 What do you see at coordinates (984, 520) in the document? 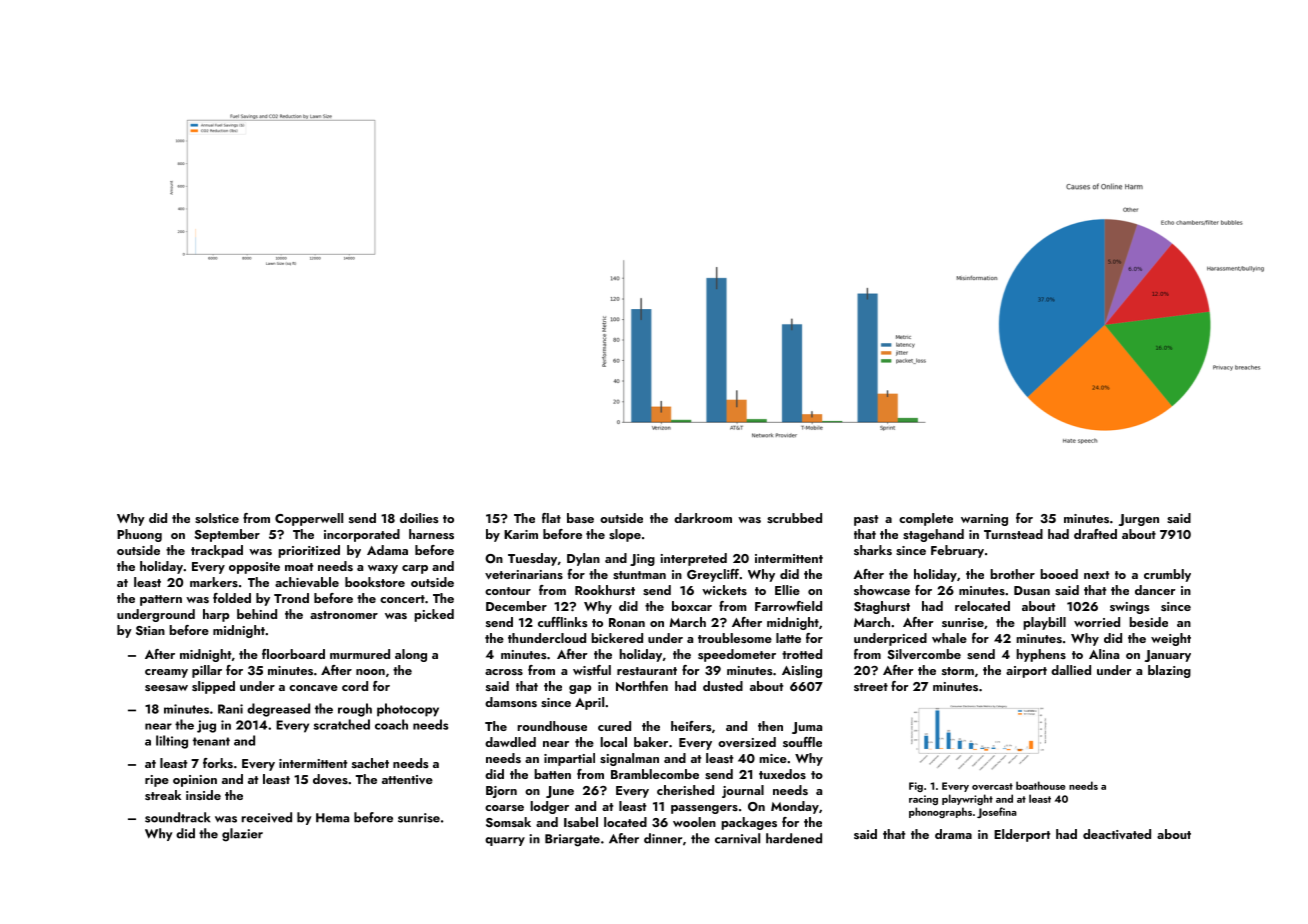
I see `warning` at bounding box center [984, 520].
